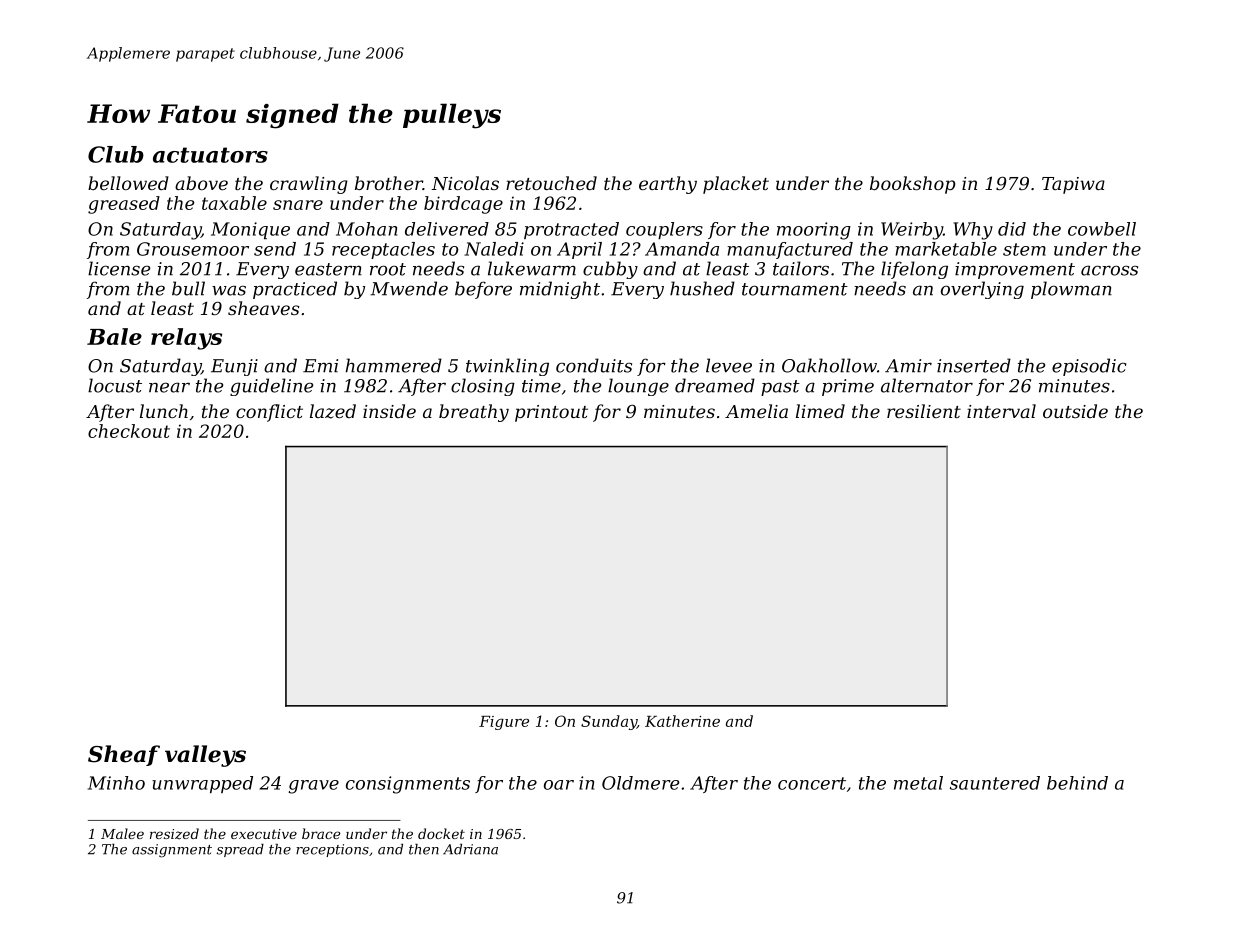  I want to click on sauntered, so click(995, 783).
